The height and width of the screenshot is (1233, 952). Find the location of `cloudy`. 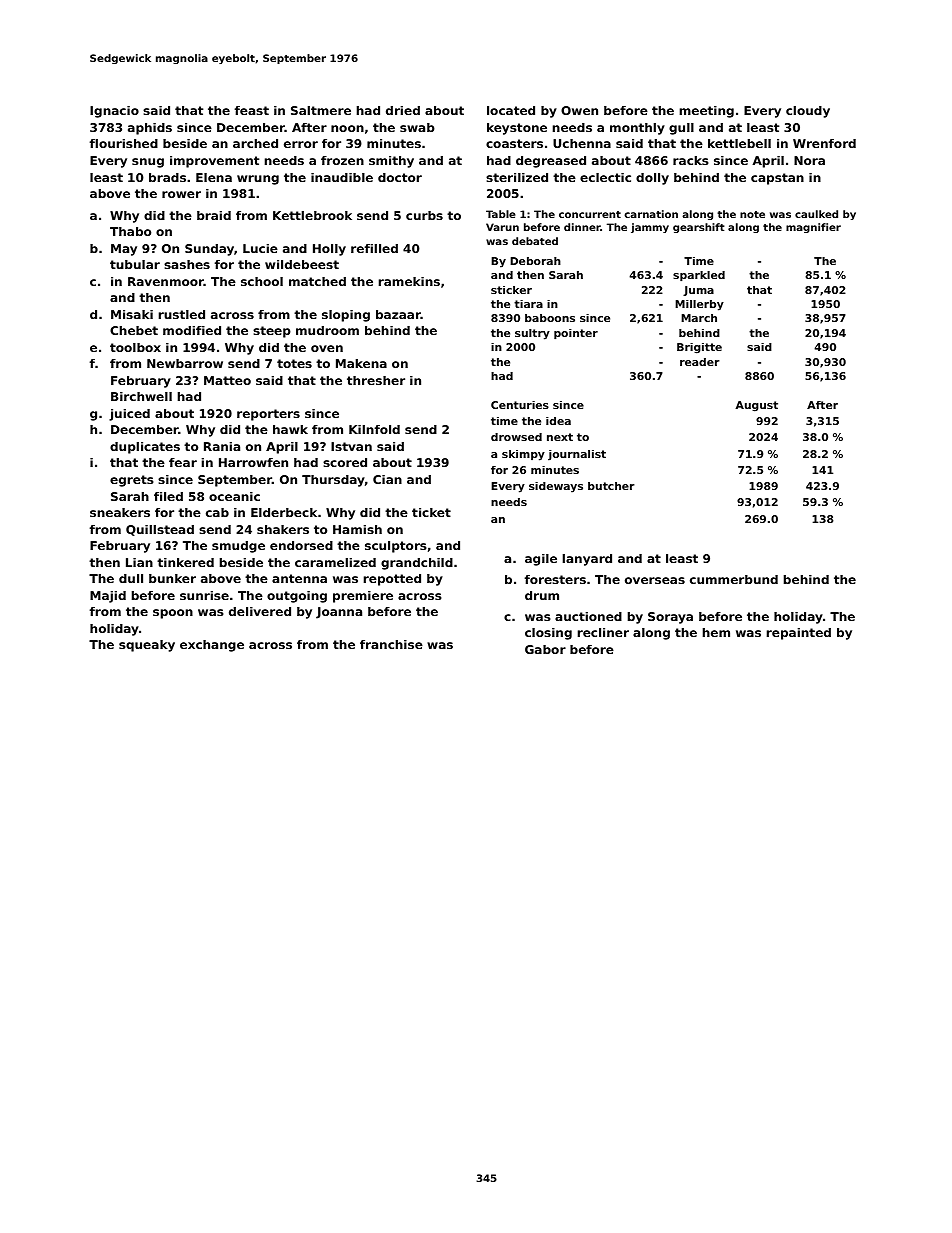

cloudy is located at coordinates (808, 112).
